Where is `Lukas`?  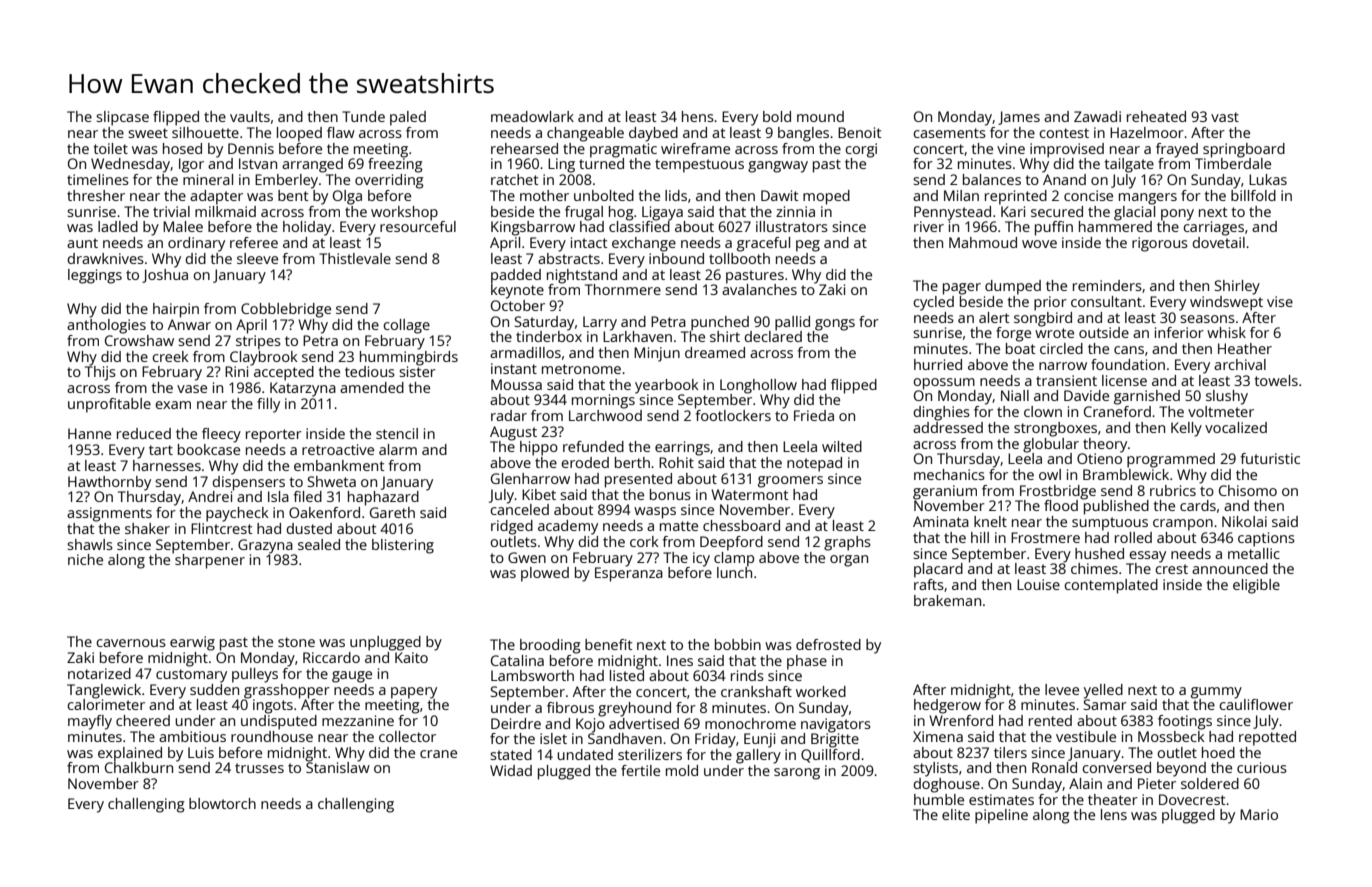
Lukas is located at coordinates (1268, 179).
